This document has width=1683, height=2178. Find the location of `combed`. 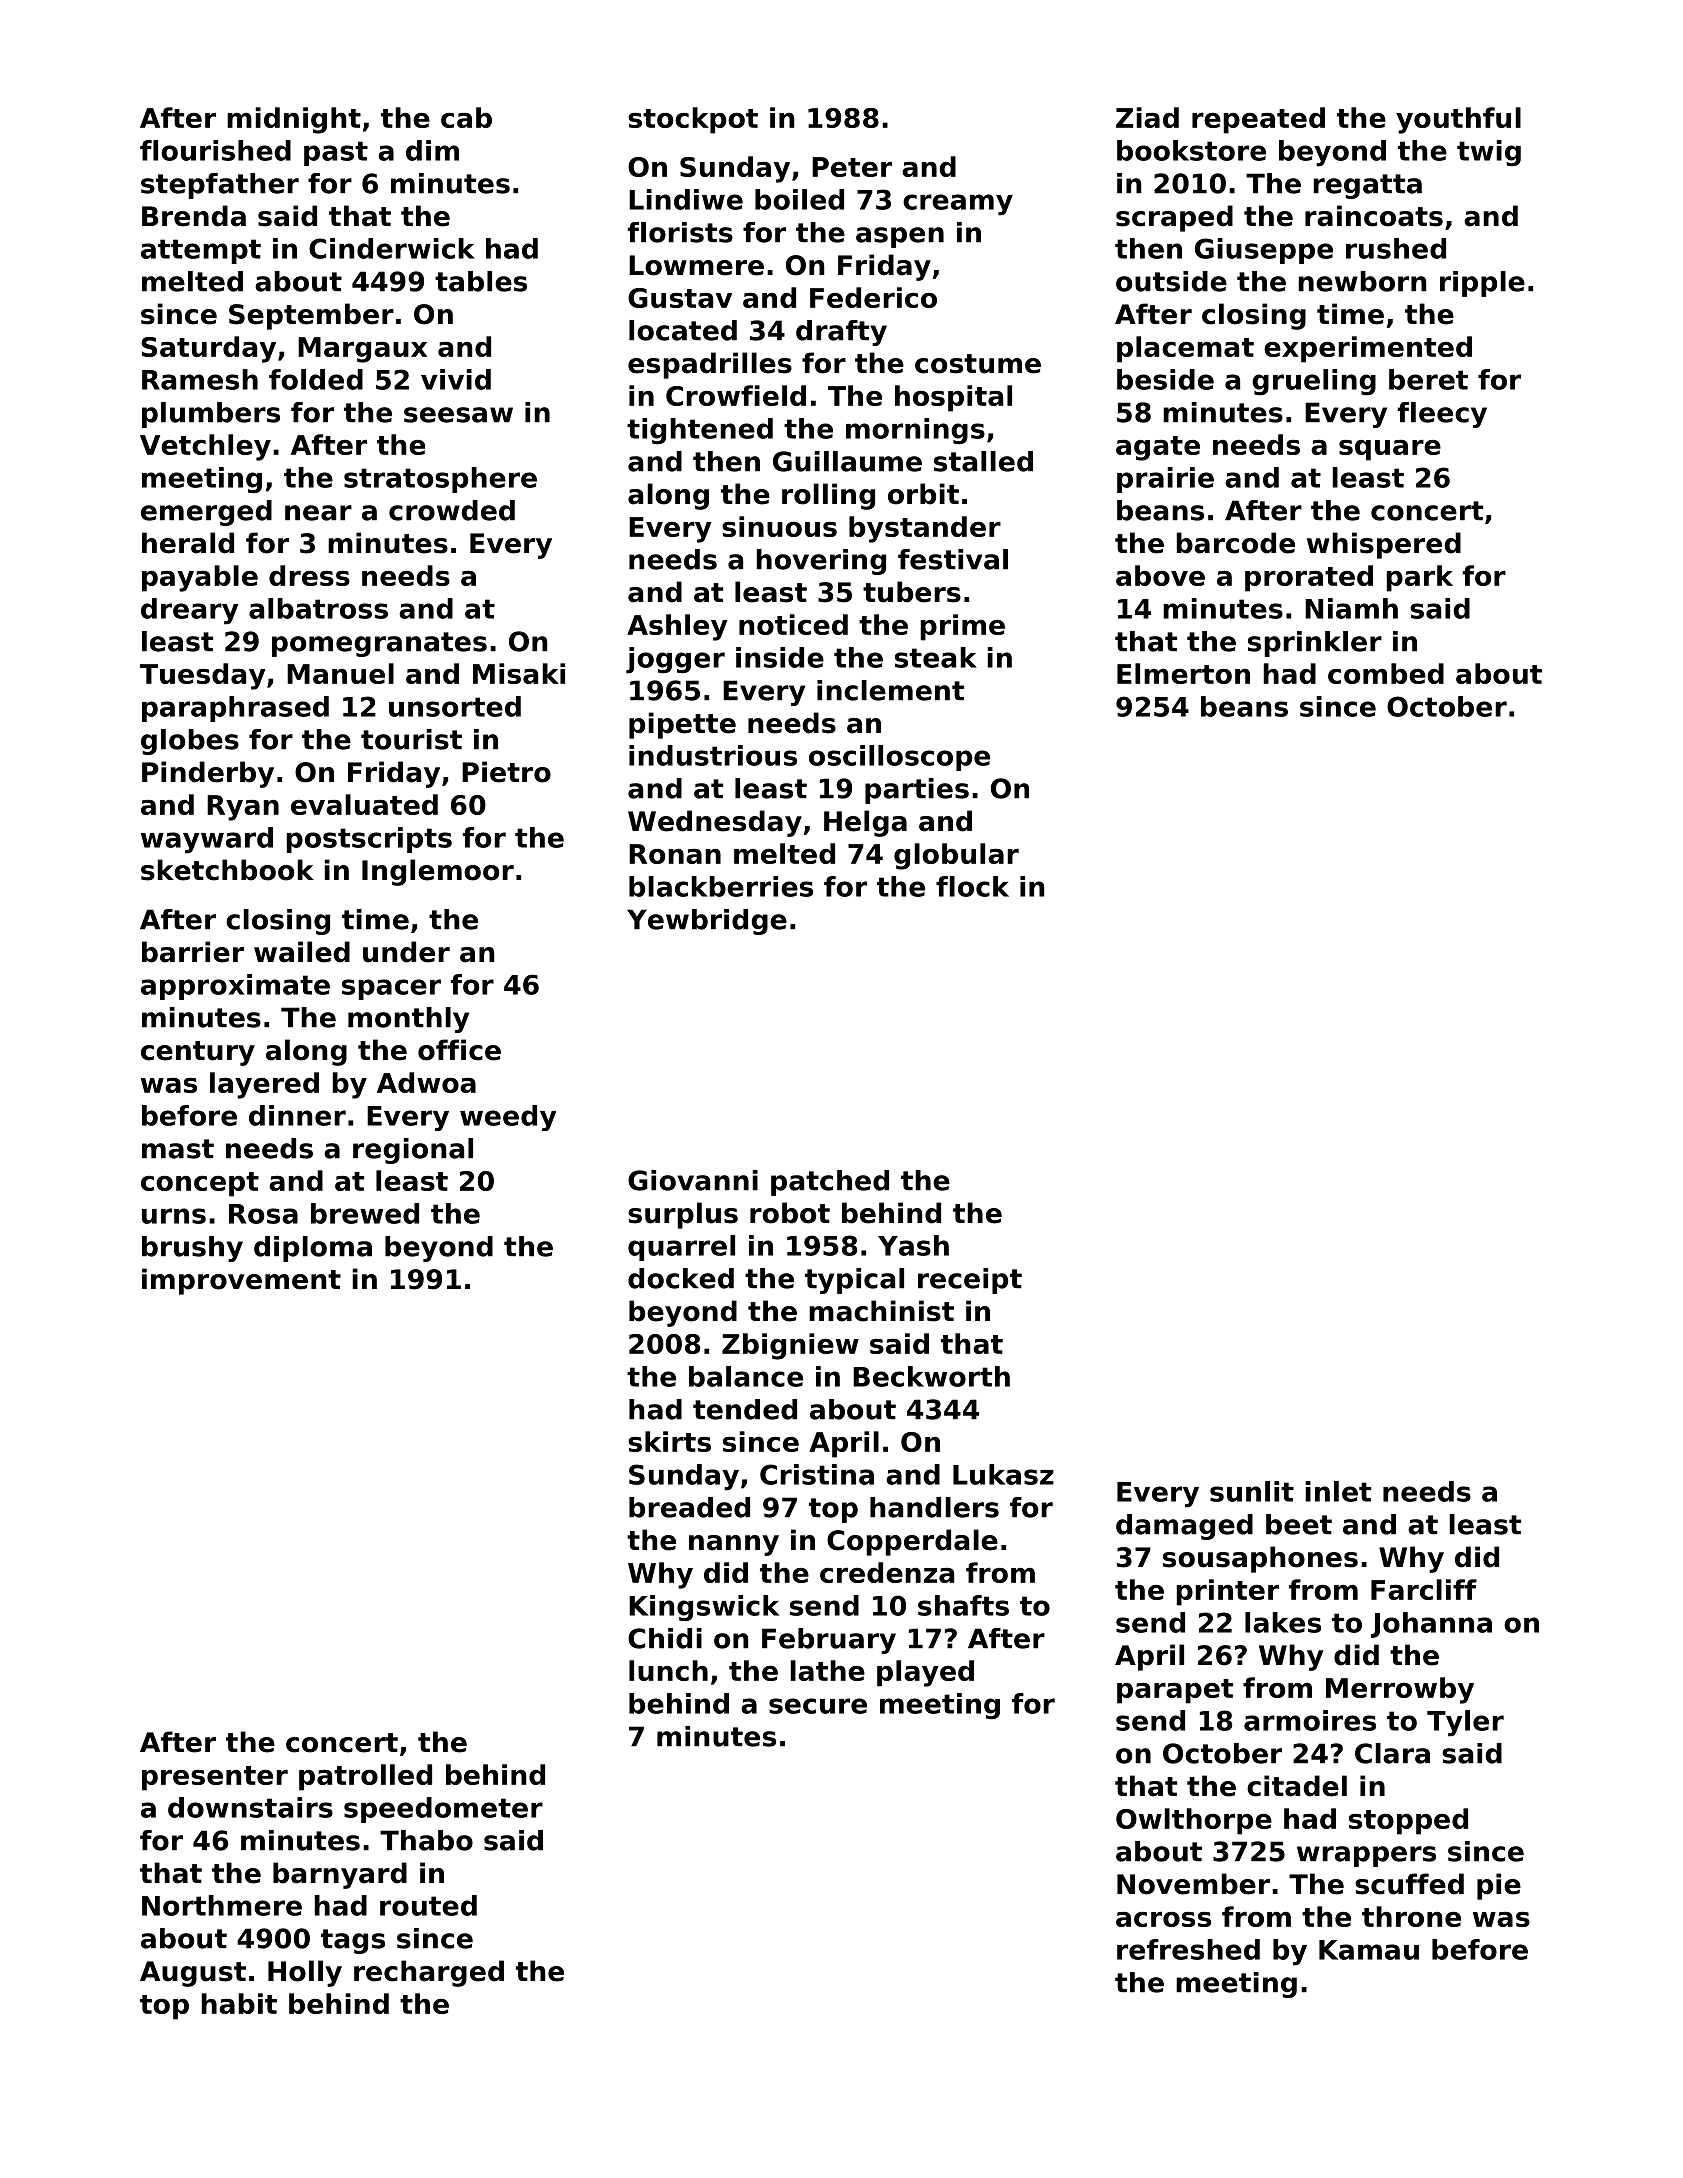

combed is located at coordinates (1386, 673).
